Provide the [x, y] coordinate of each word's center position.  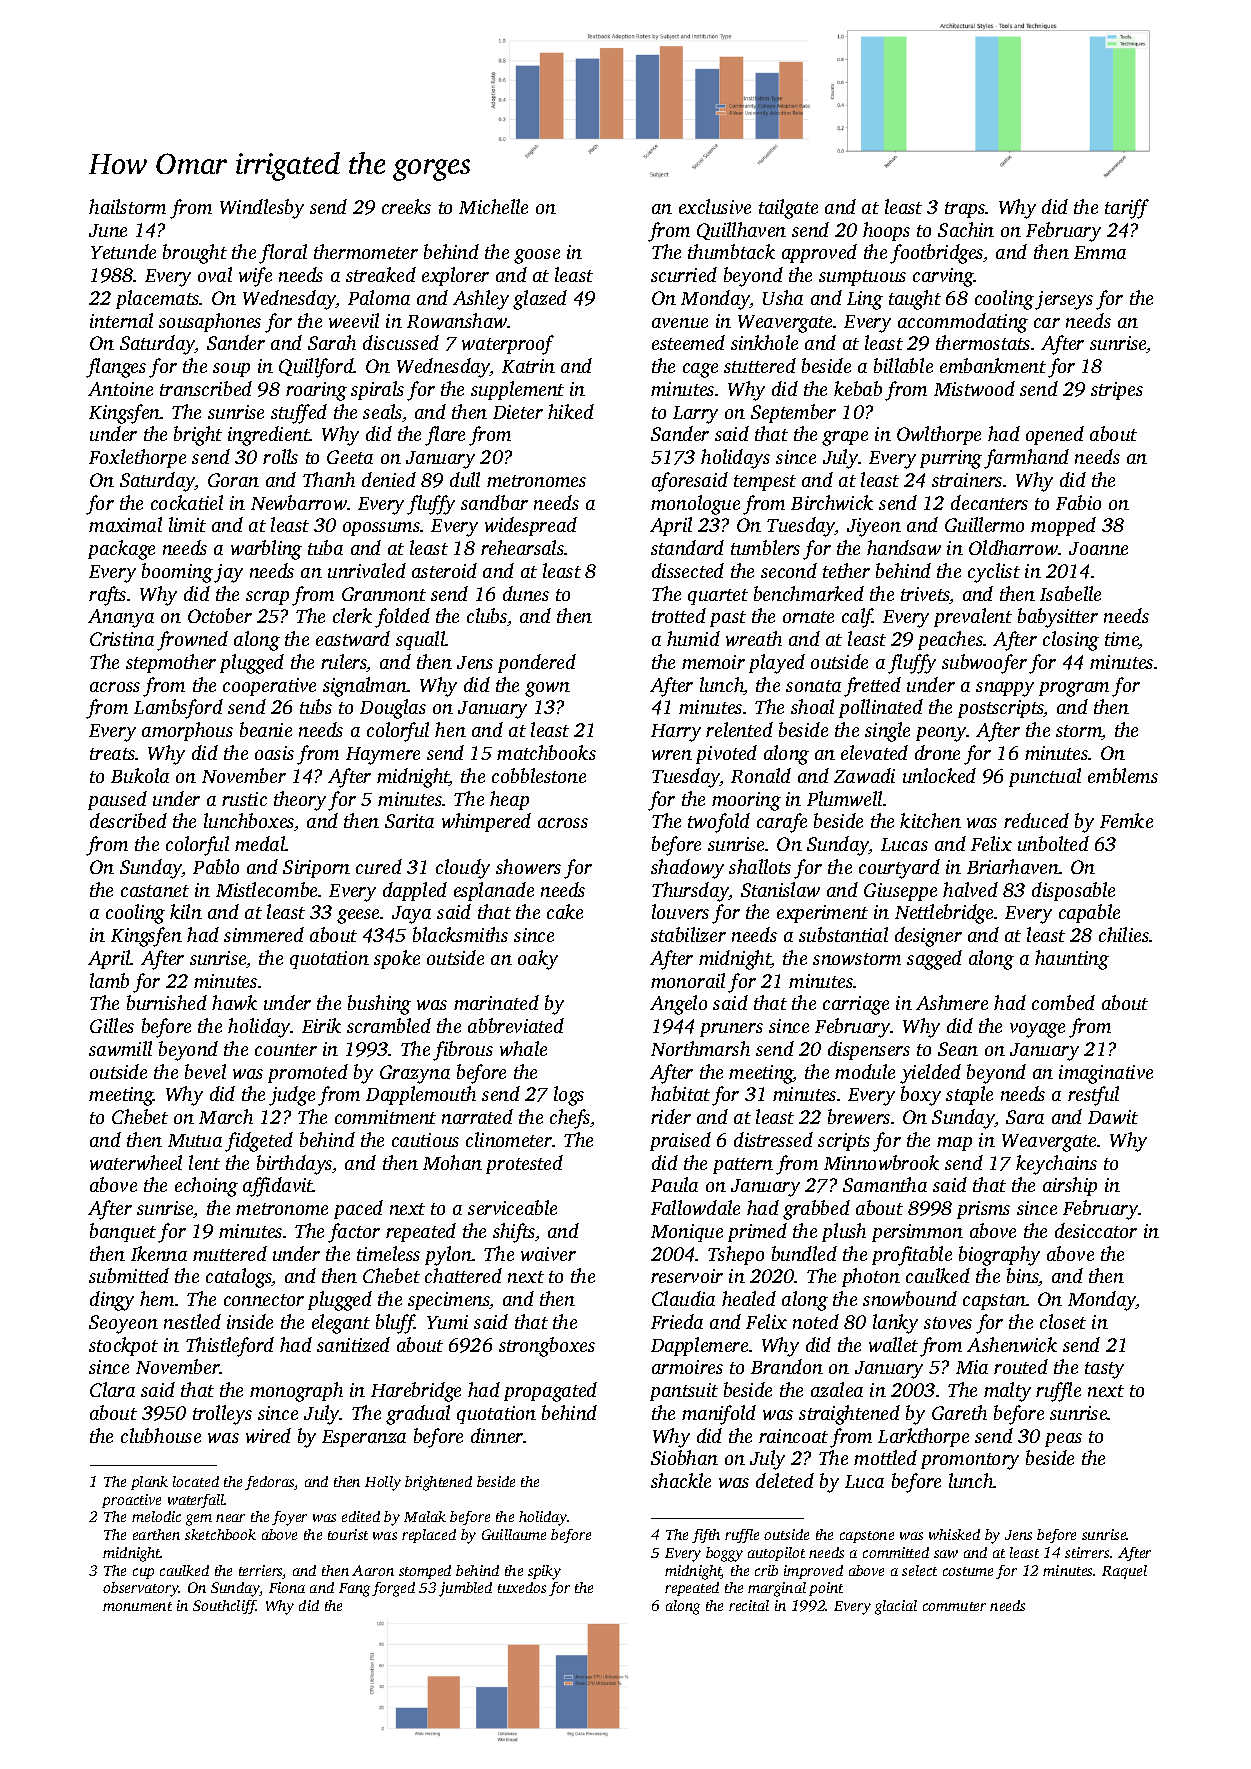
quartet [718, 597]
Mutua [195, 1140]
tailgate [788, 209]
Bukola [140, 775]
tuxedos [522, 1587]
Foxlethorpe [137, 458]
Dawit [1113, 1117]
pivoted [726, 754]
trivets [925, 595]
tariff [1127, 209]
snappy [1005, 689]
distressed [773, 1139]
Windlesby [262, 209]
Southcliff [224, 1607]
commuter [954, 1606]
